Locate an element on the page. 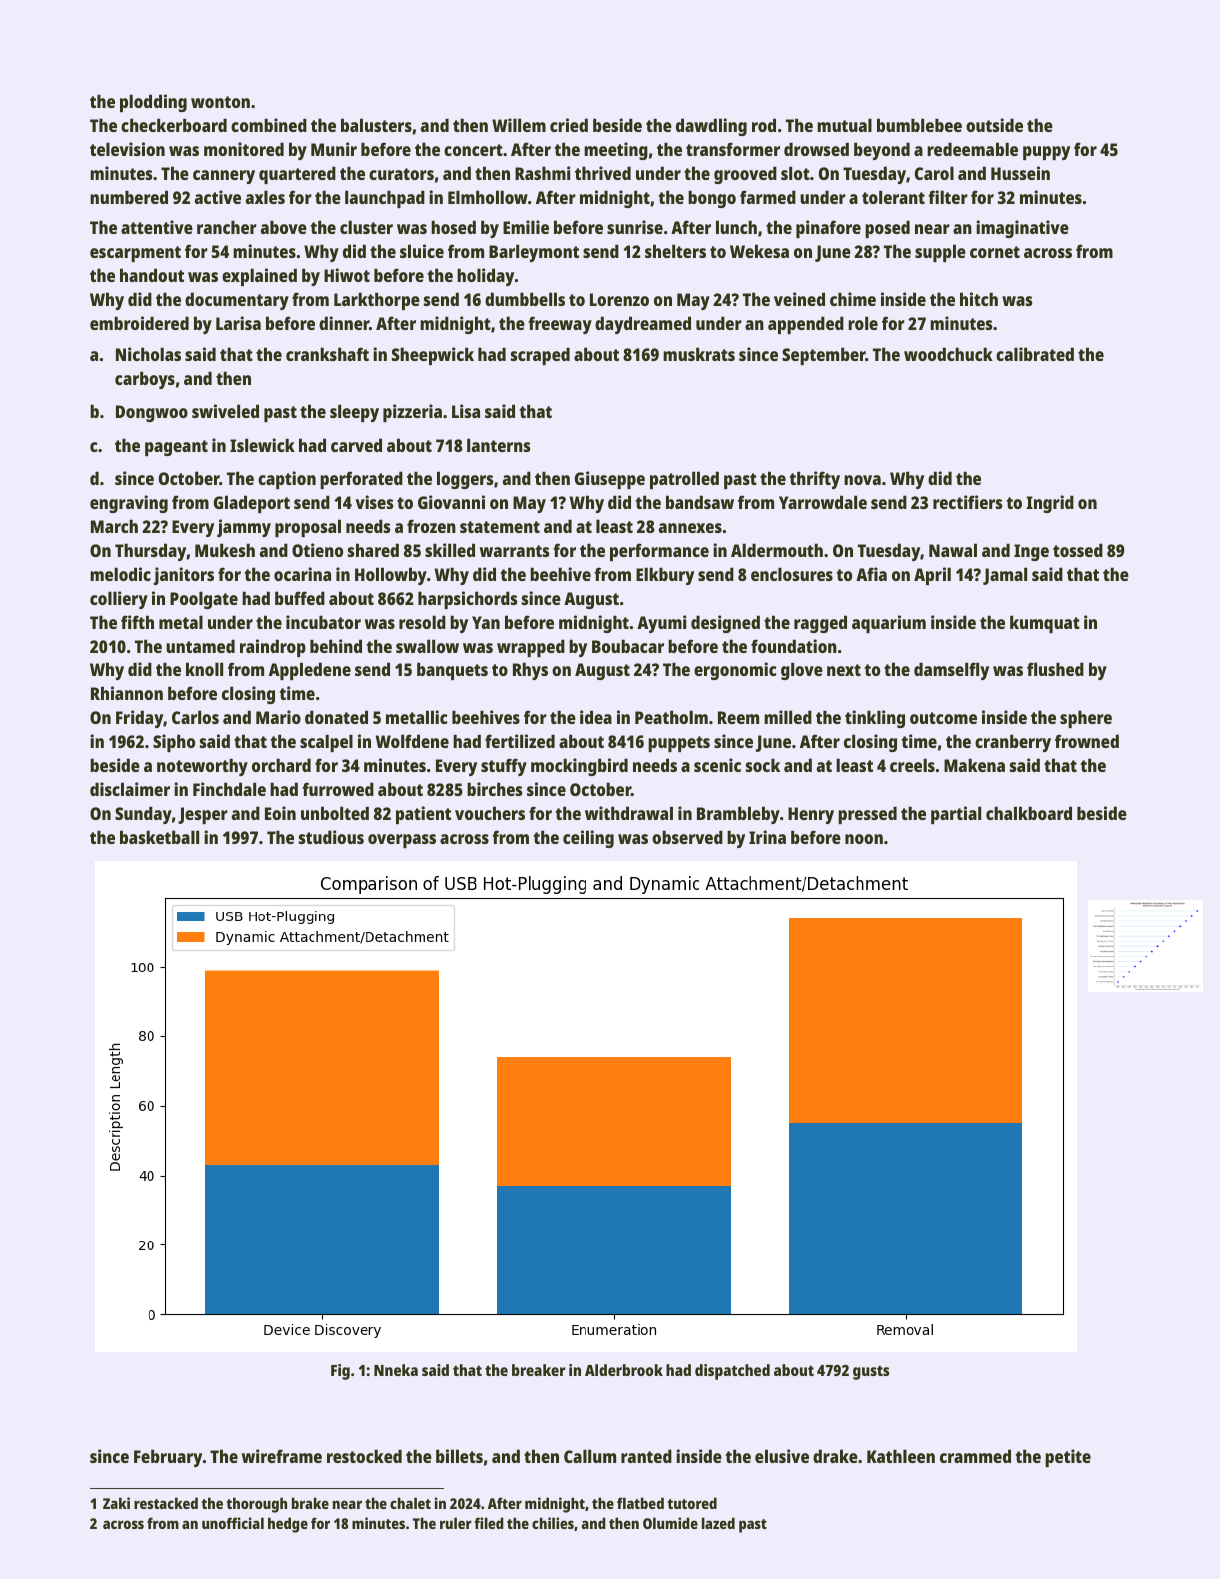 The height and width of the document is (1579, 1220). Eoin is located at coordinates (280, 813).
